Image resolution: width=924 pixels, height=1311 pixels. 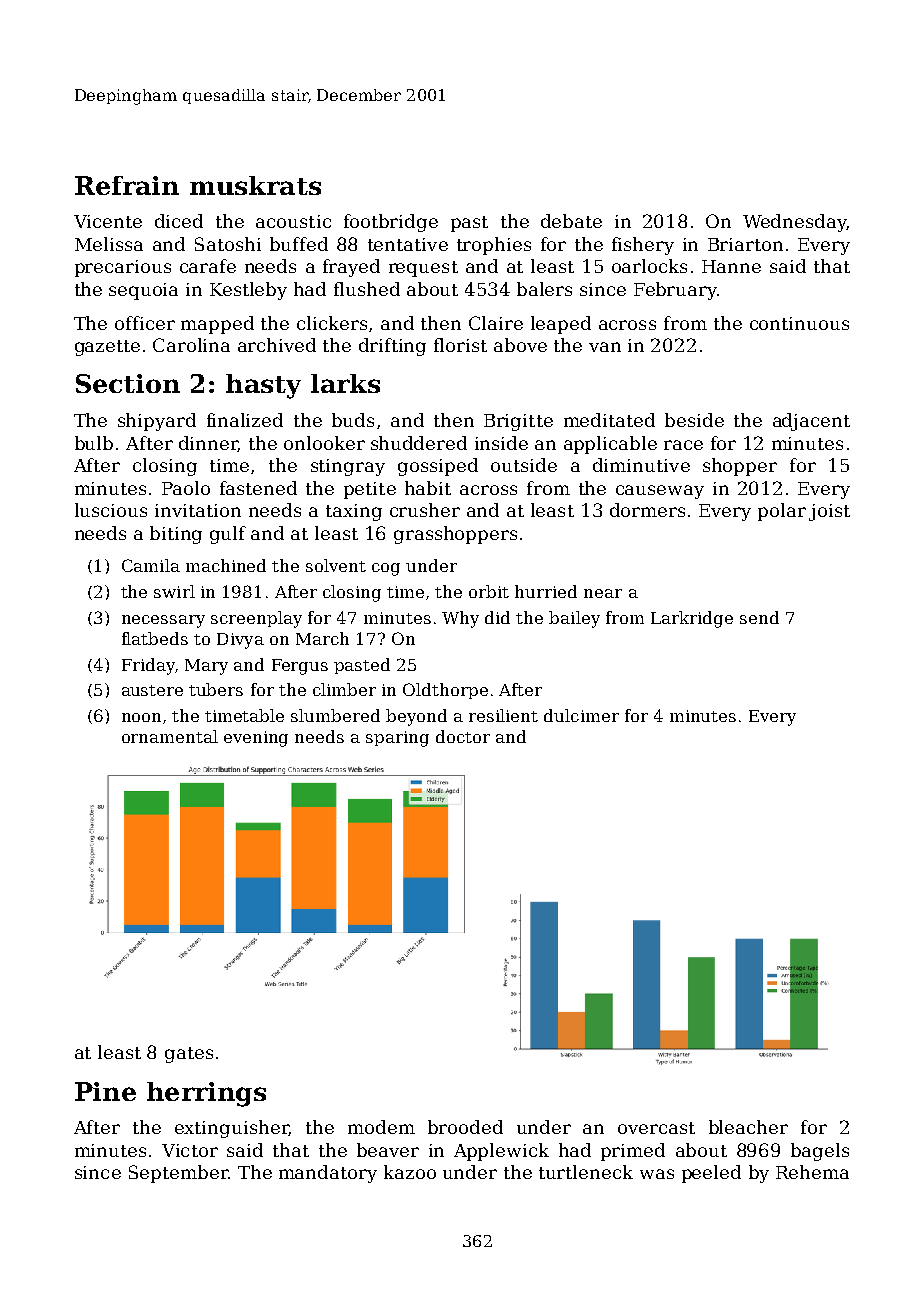 What do you see at coordinates (782, 512) in the screenshot?
I see `polar` at bounding box center [782, 512].
